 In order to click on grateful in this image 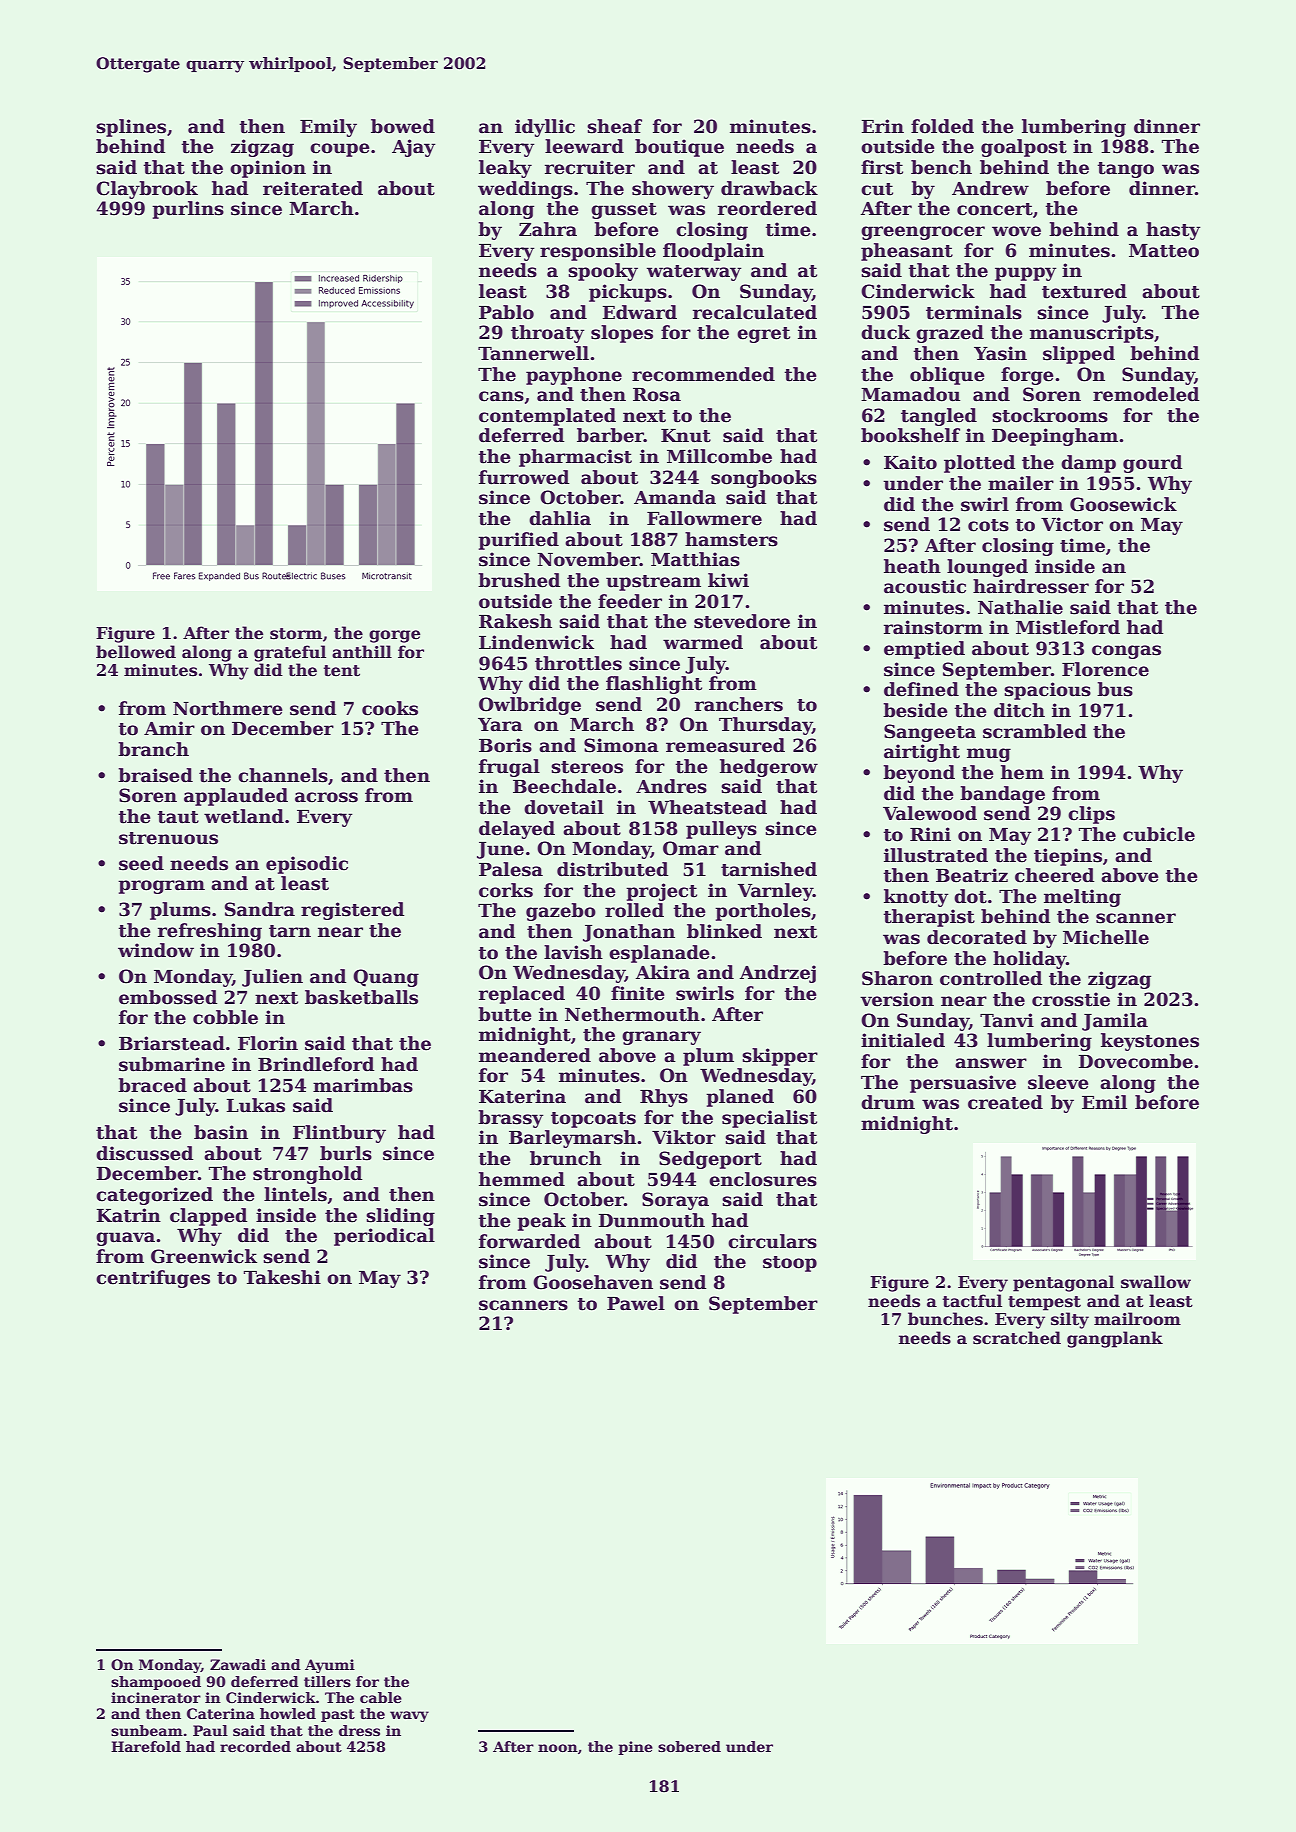, I will do `click(290, 653)`.
